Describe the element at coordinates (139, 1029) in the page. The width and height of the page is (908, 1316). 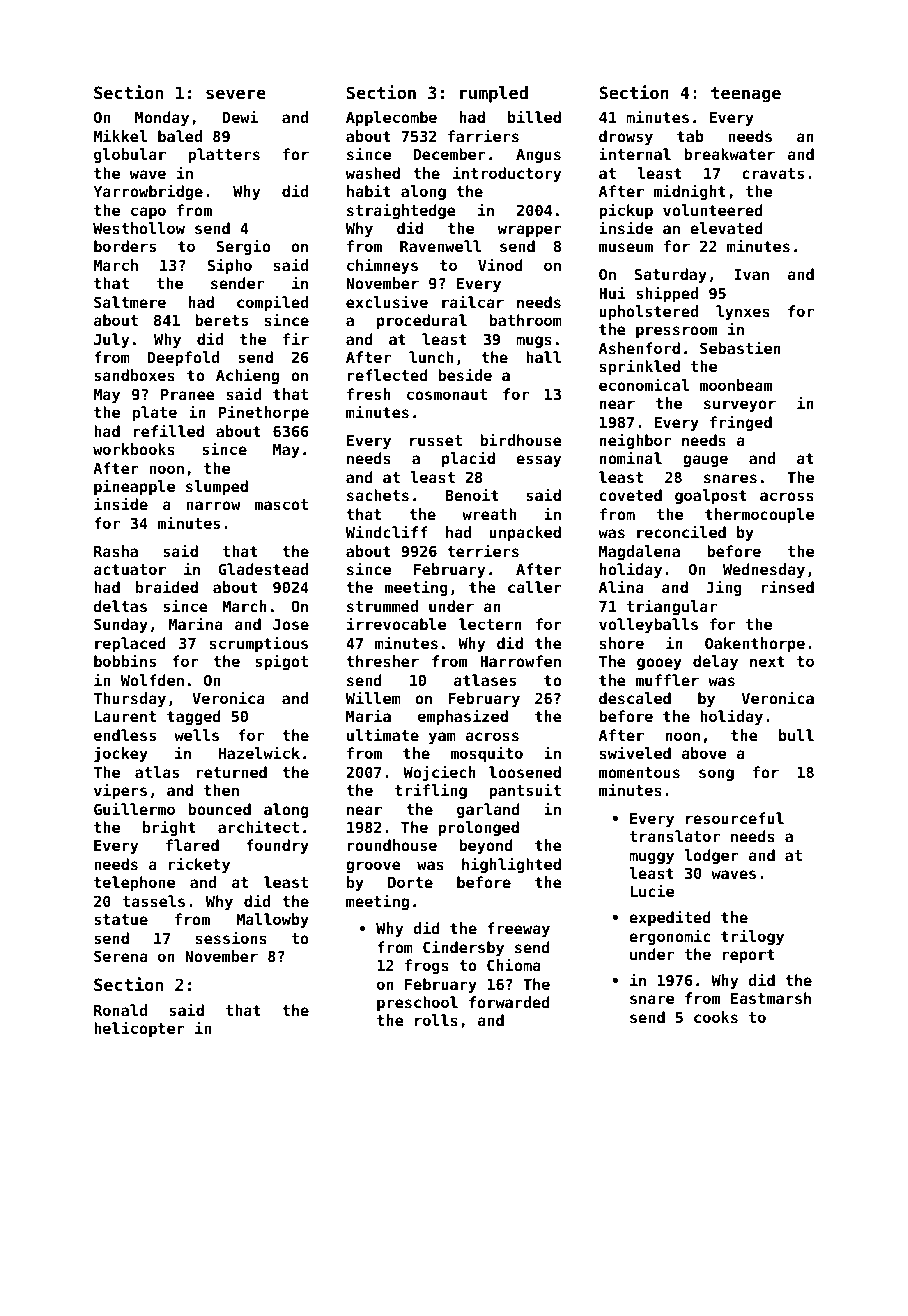
I see `helicopter` at that location.
